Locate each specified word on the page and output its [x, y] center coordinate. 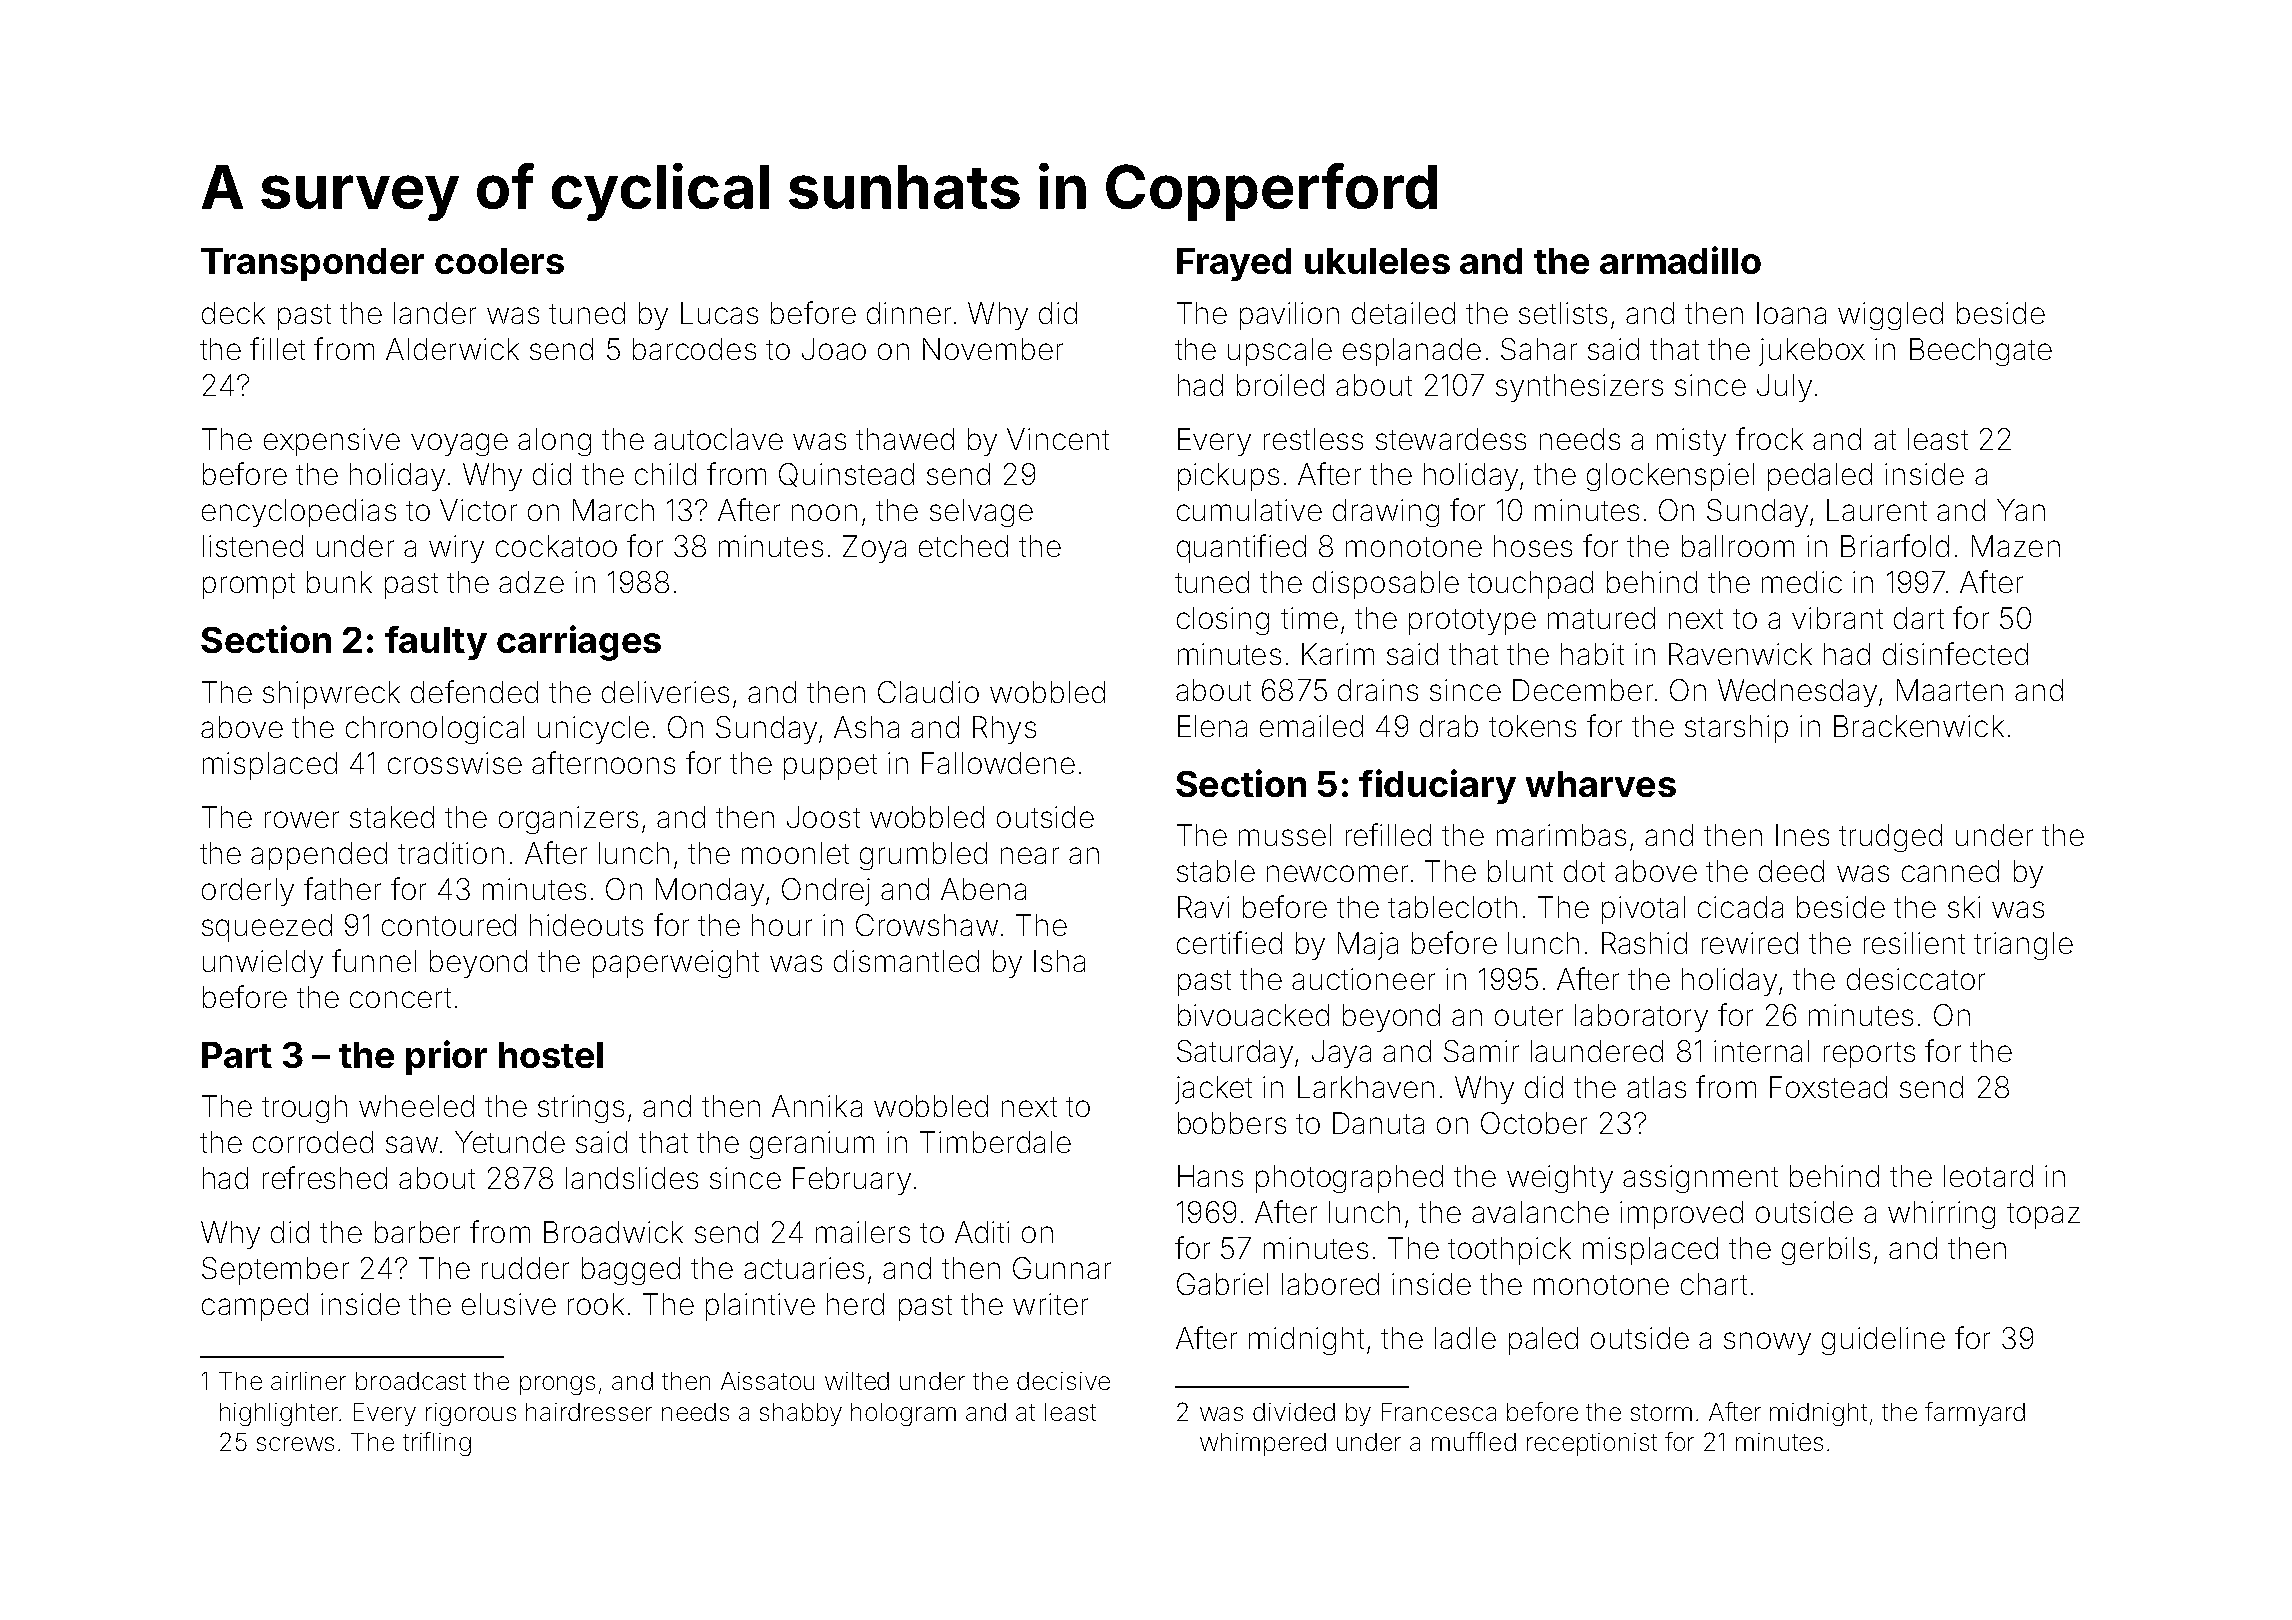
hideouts [586, 925]
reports [1869, 1055]
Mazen [2016, 546]
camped [255, 1307]
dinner [909, 313]
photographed [1349, 1179]
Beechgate [1981, 352]
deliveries [665, 692]
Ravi [1203, 907]
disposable [1386, 585]
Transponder [312, 264]
